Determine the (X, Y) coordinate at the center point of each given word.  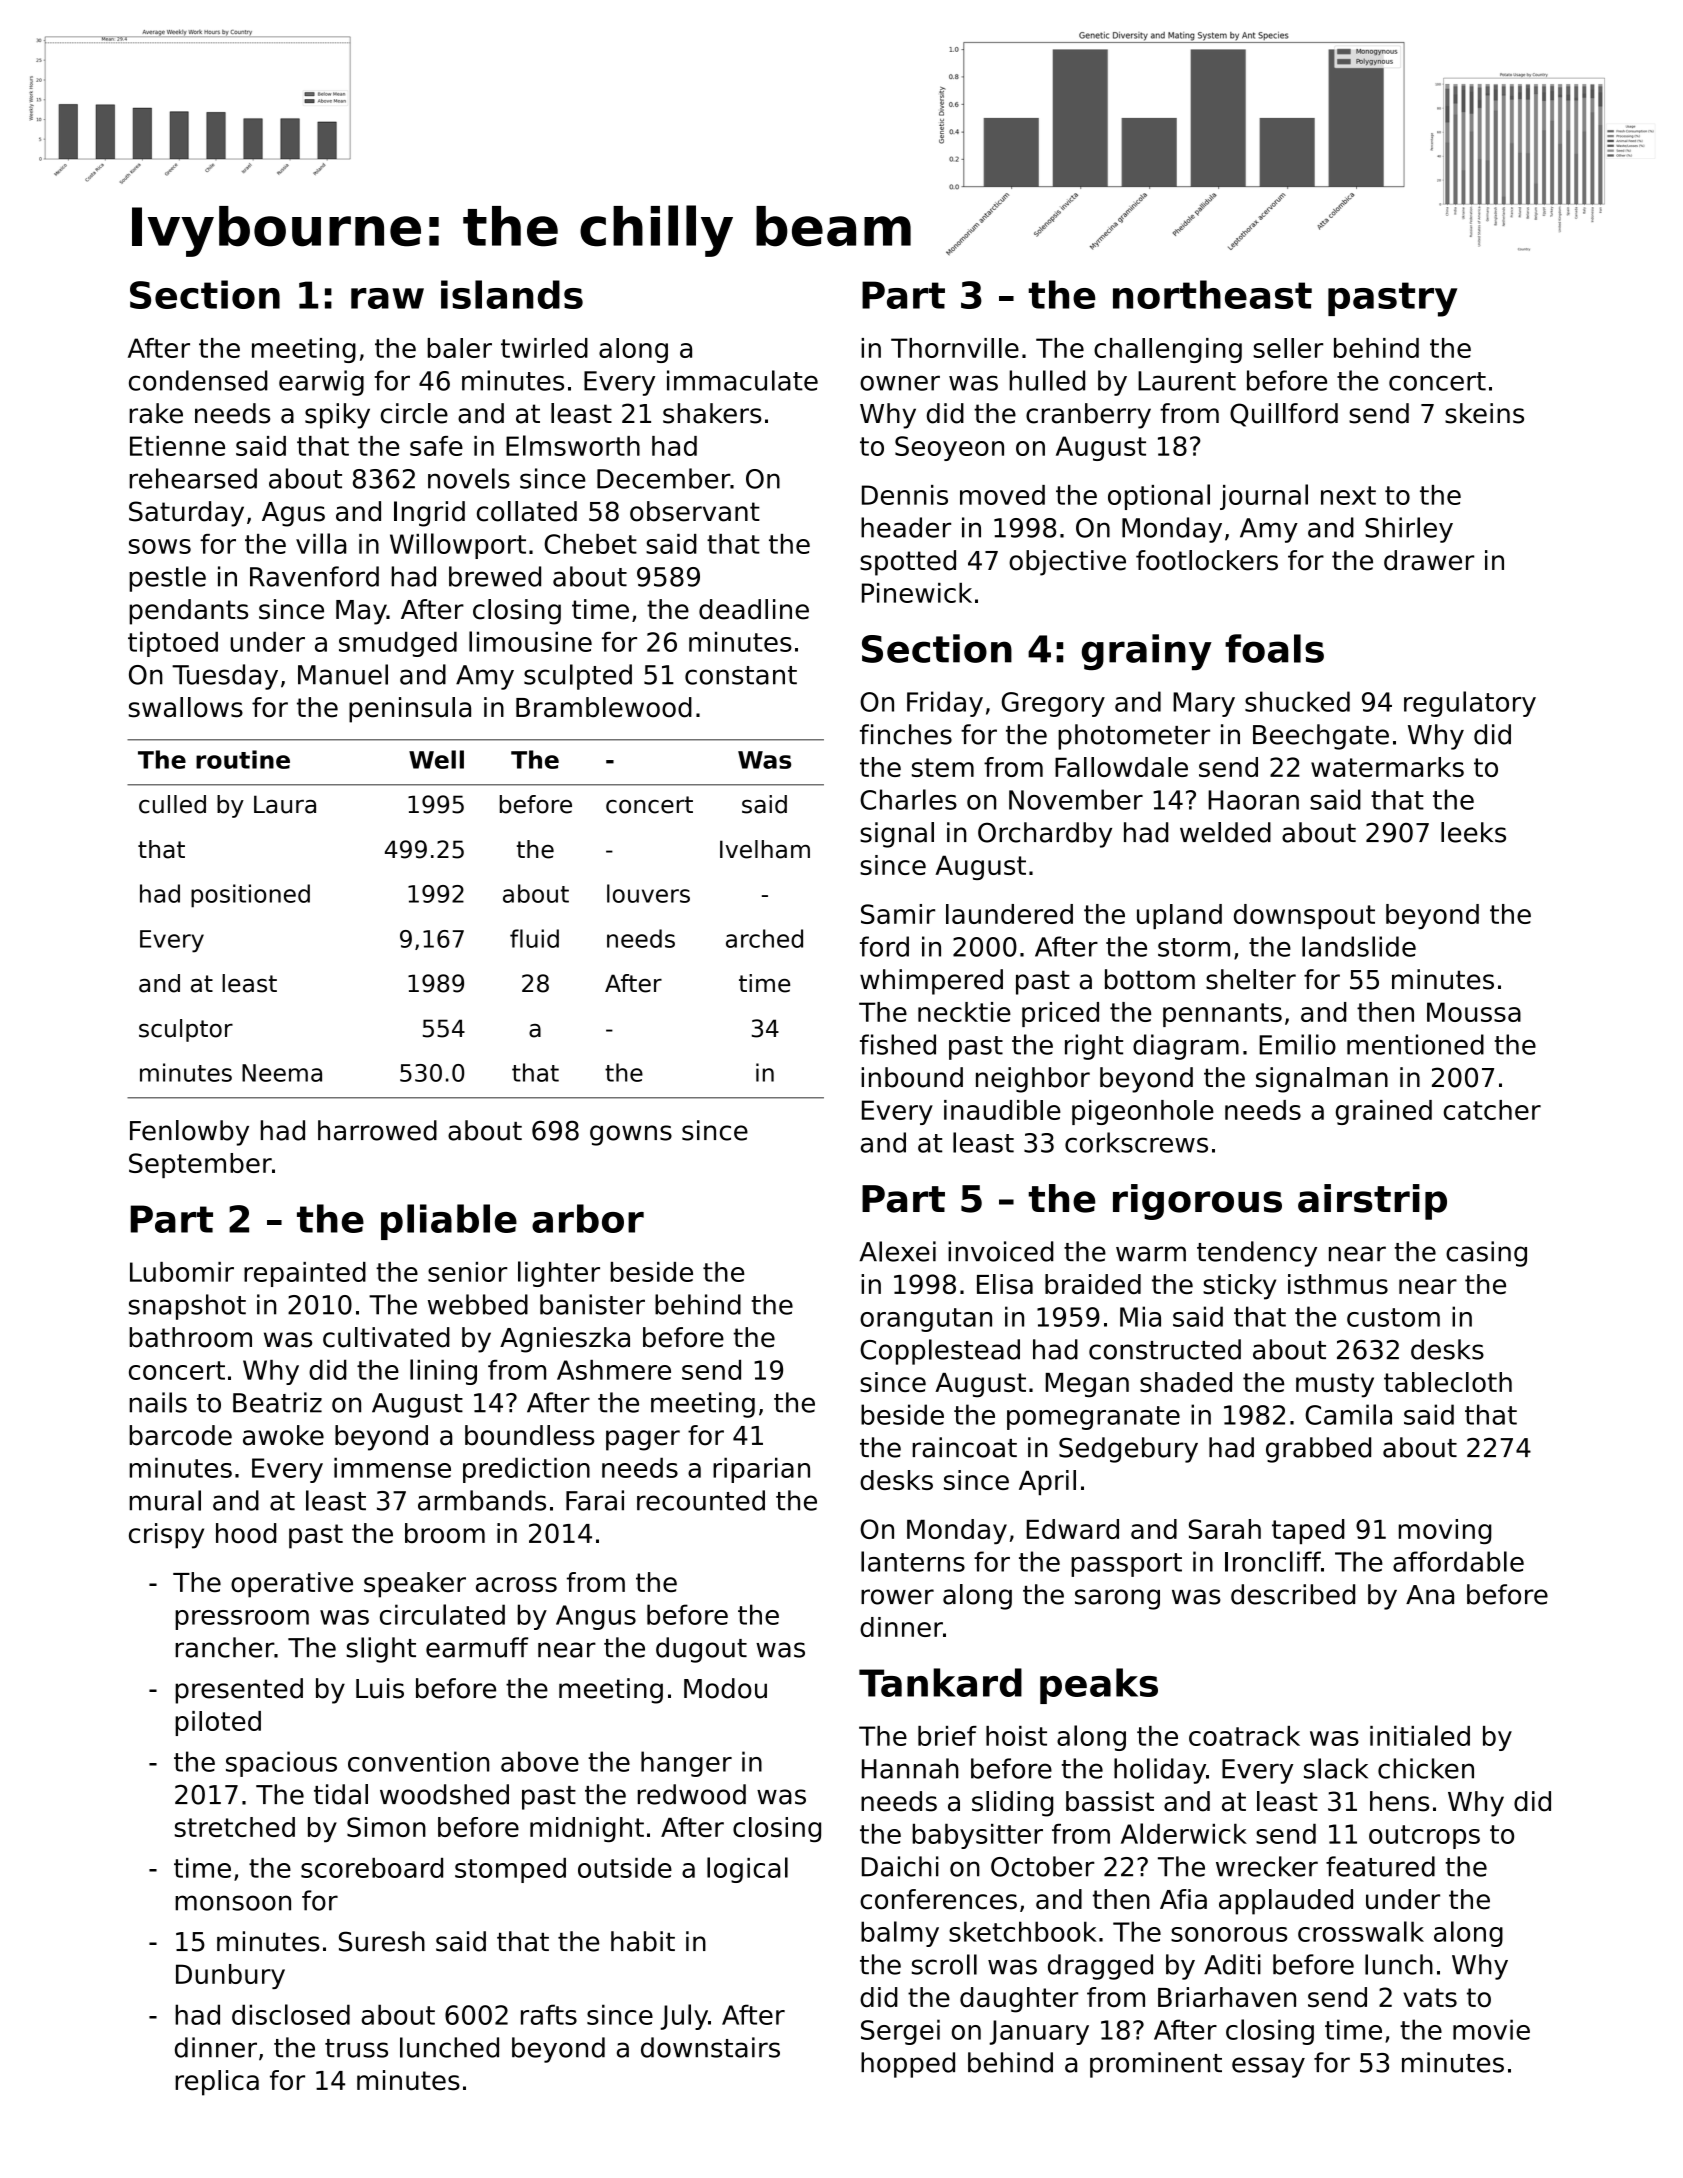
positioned (250, 896)
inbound (912, 1077)
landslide (1359, 946)
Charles (908, 799)
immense (392, 1467)
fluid (534, 938)
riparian (761, 1470)
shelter (1251, 979)
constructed (1165, 1349)
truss (356, 2048)
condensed (198, 380)
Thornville (955, 348)
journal (1264, 497)
